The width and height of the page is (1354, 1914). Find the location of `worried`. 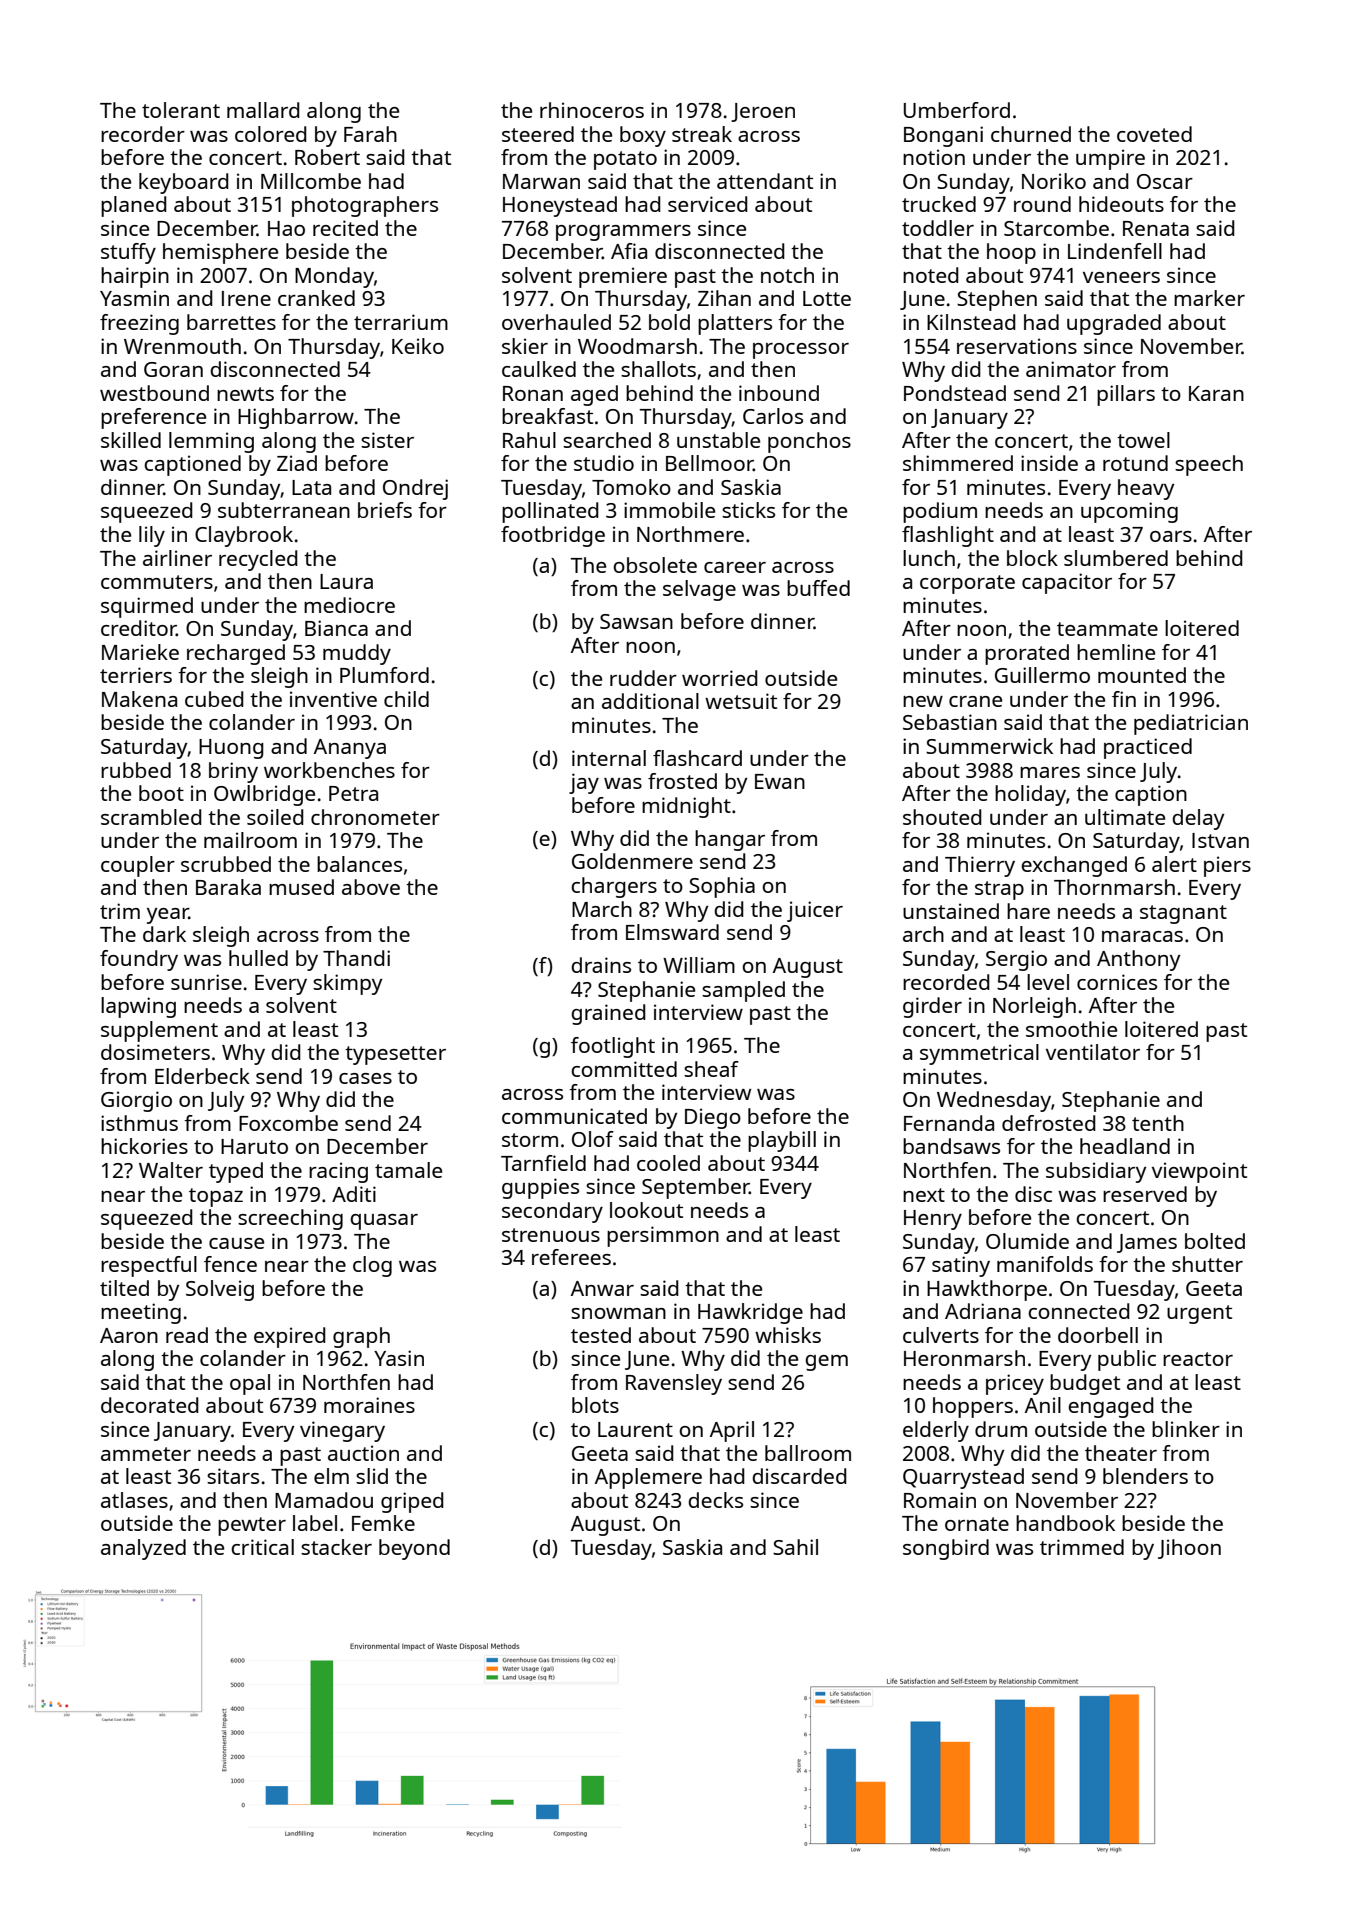

worried is located at coordinates (720, 678).
